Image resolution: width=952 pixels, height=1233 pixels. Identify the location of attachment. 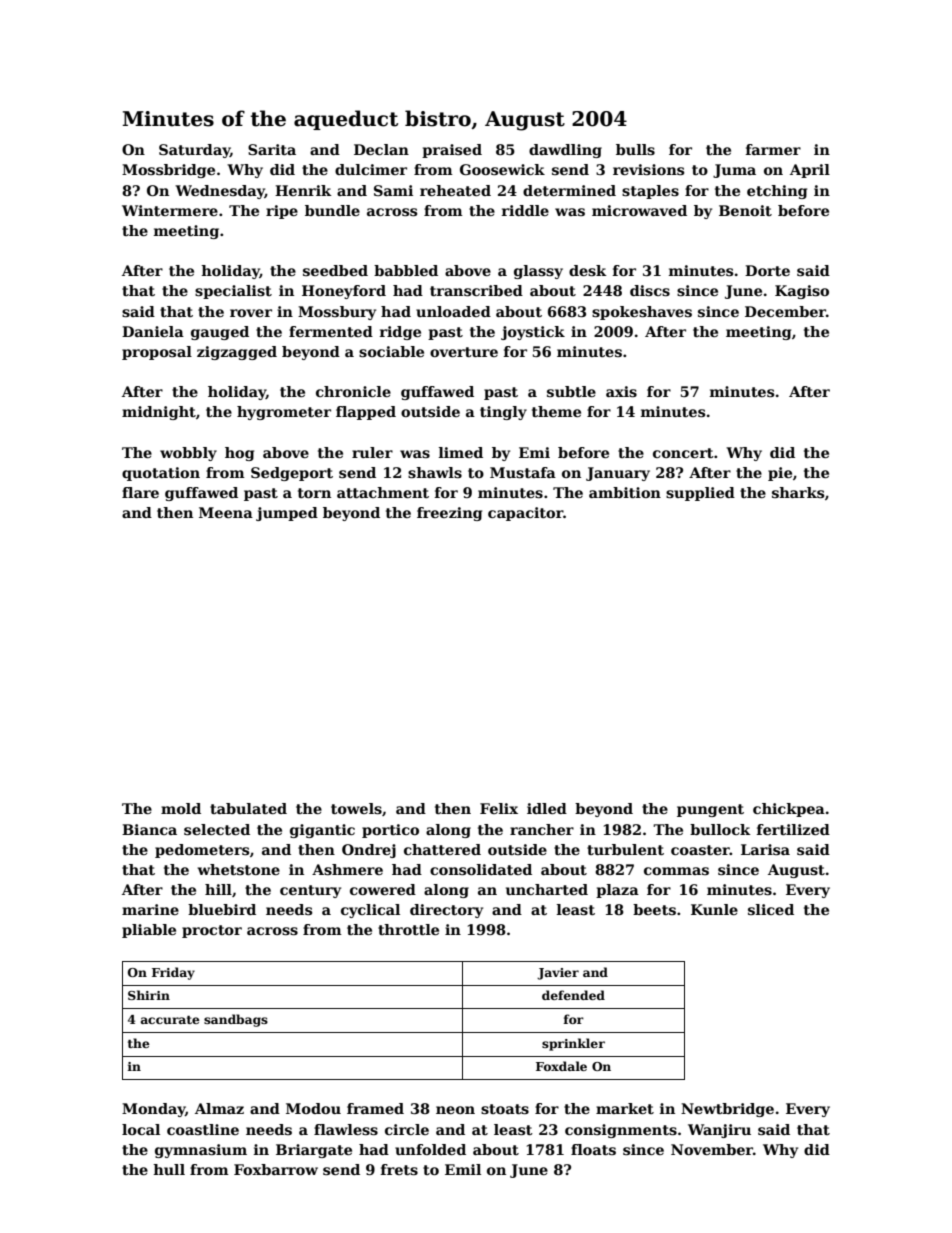
(383, 492).
